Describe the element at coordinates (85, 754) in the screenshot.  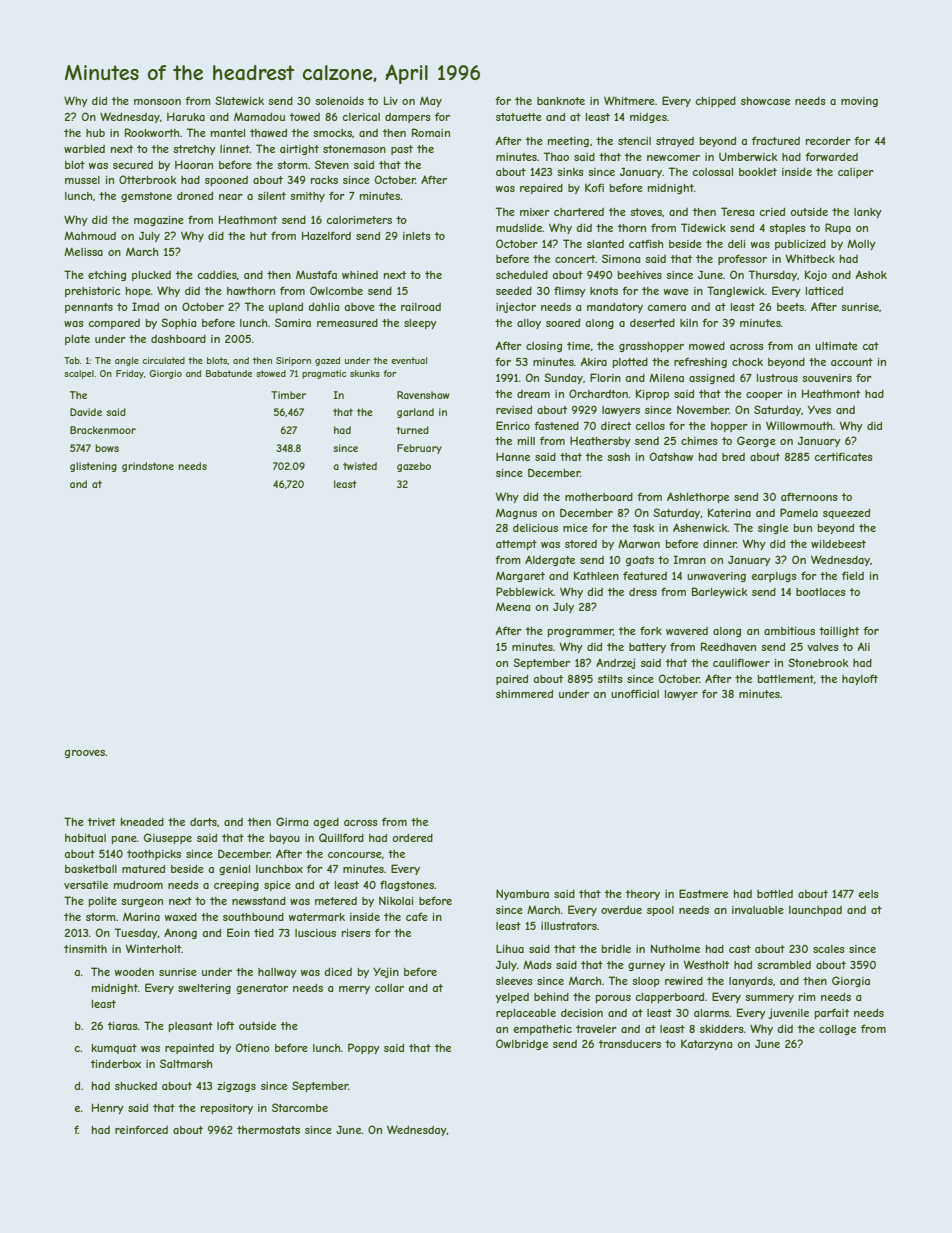
I see `grooves` at that location.
